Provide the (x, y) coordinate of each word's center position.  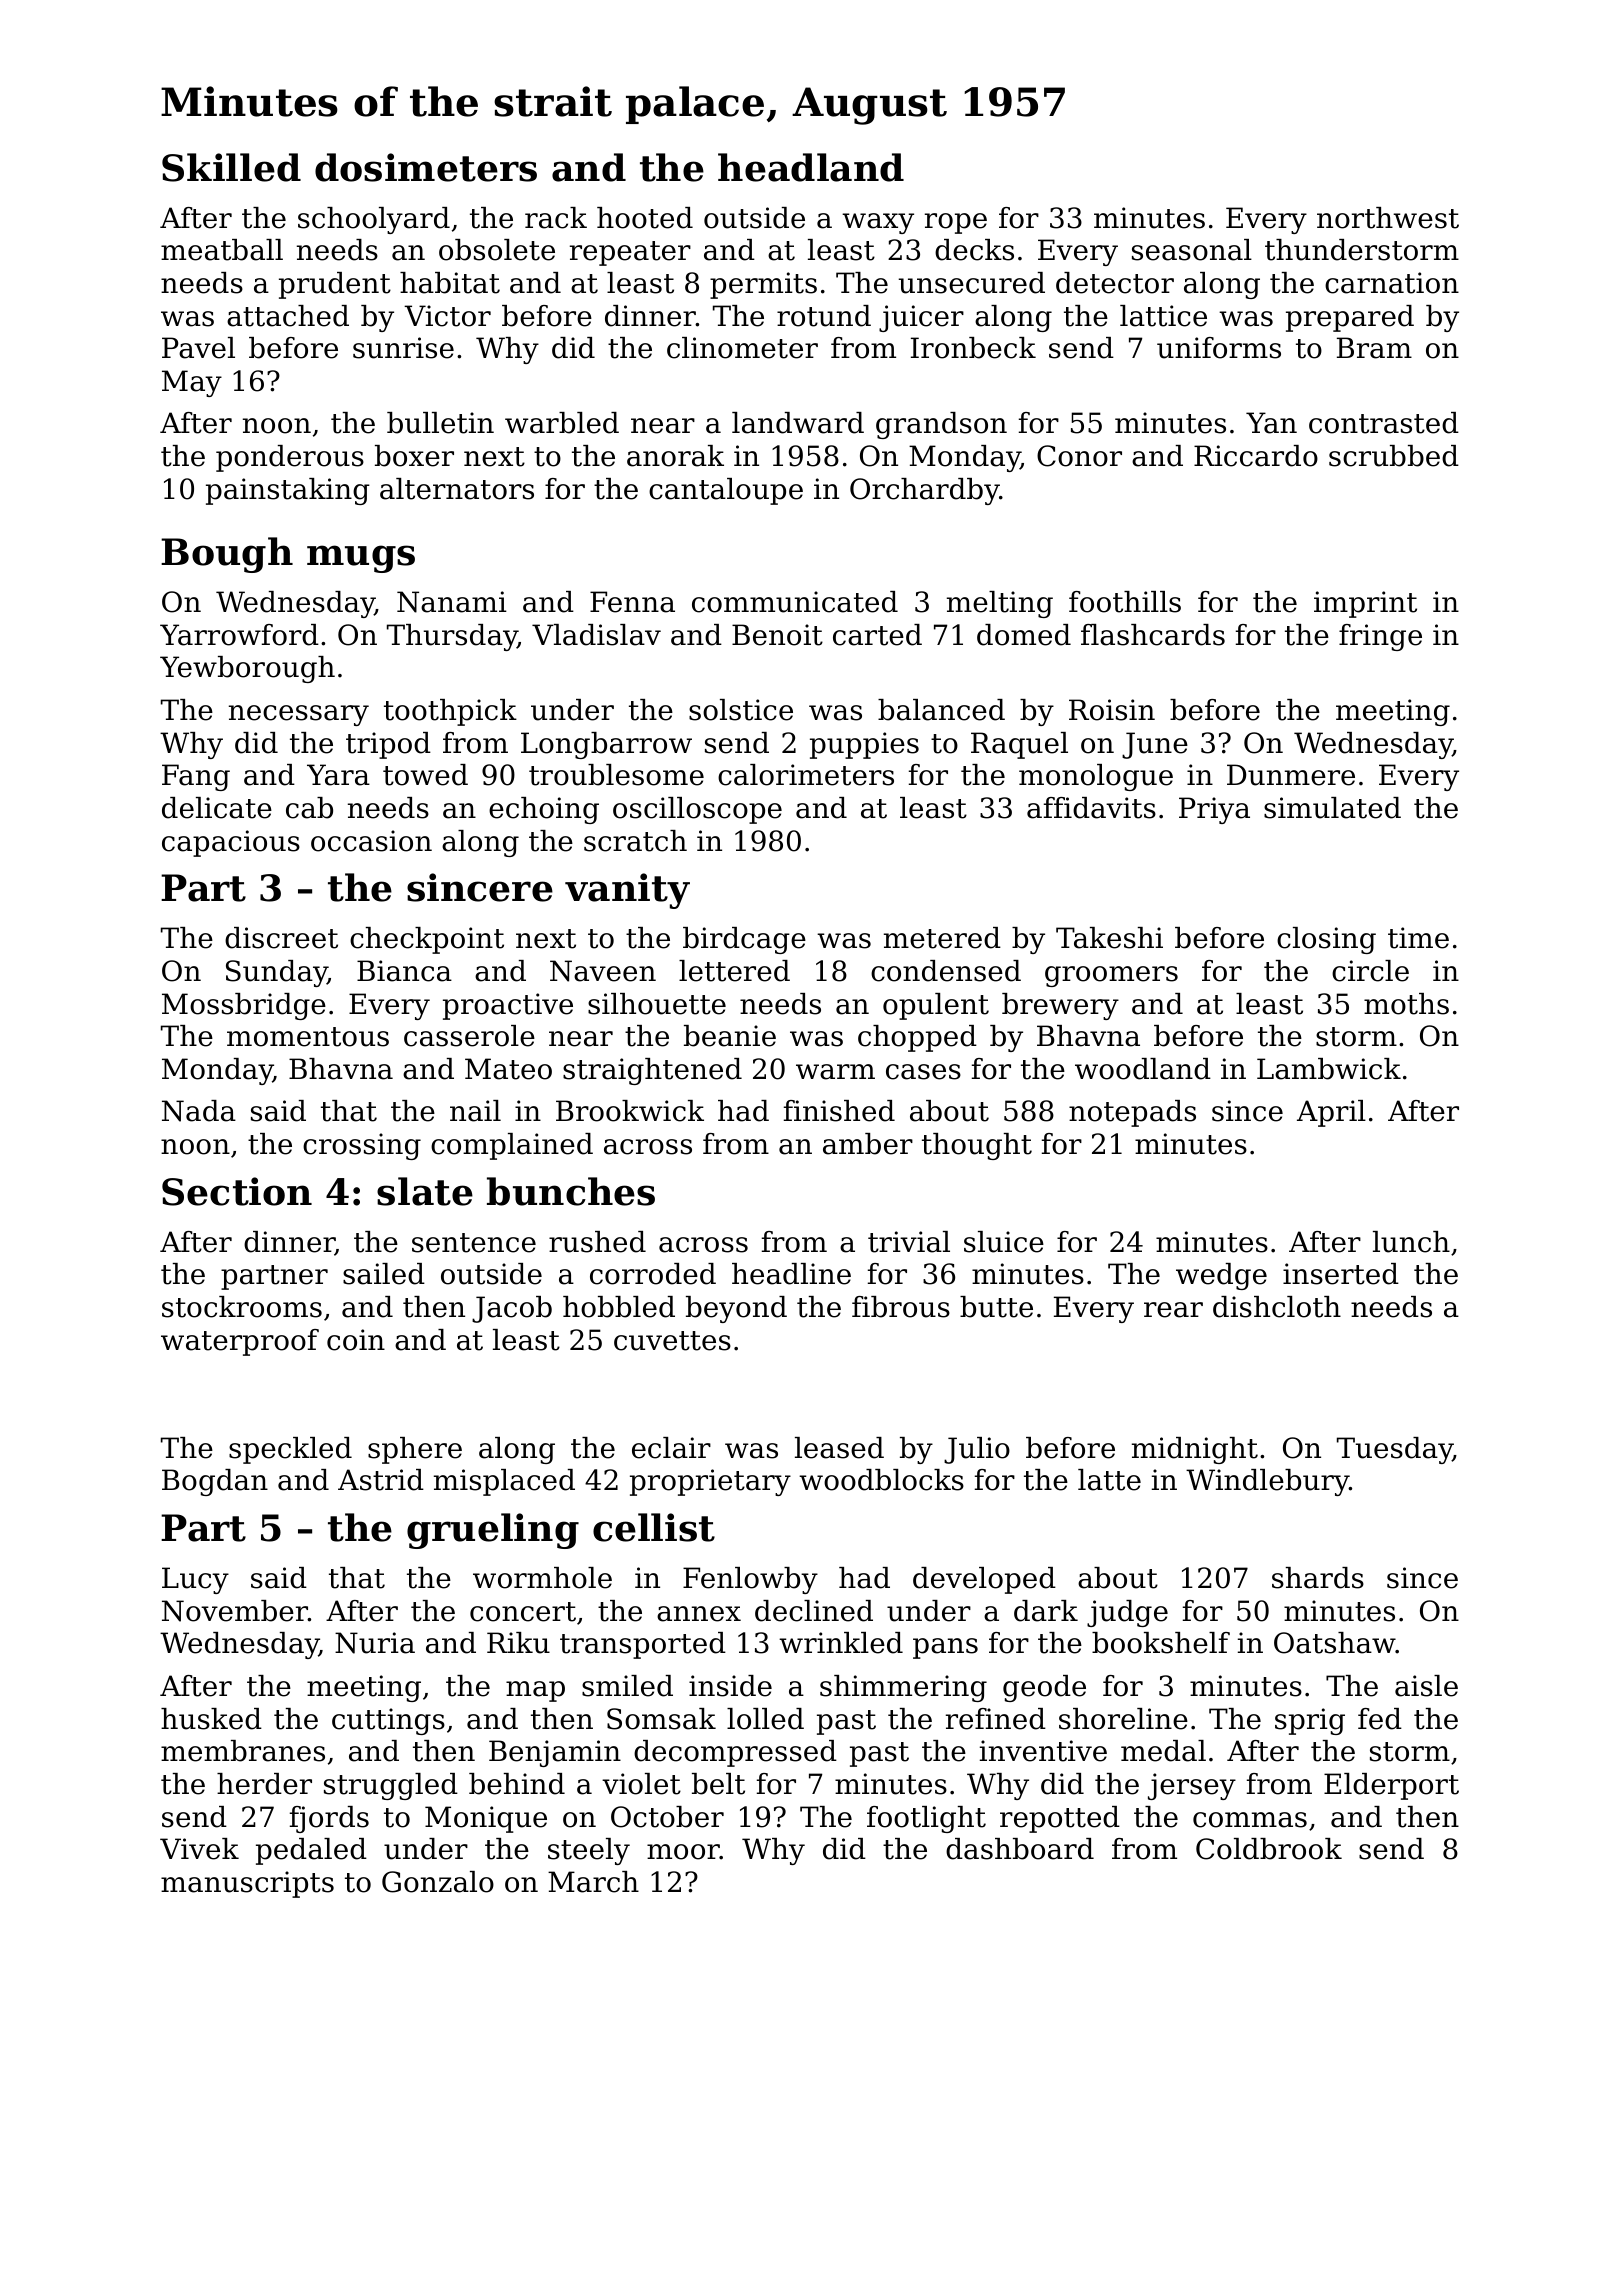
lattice (1163, 316)
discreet (281, 938)
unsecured (972, 283)
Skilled (231, 167)
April (1331, 1113)
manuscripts (247, 1884)
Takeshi (1109, 938)
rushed (597, 1242)
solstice (741, 710)
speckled (290, 1450)
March (593, 1882)
